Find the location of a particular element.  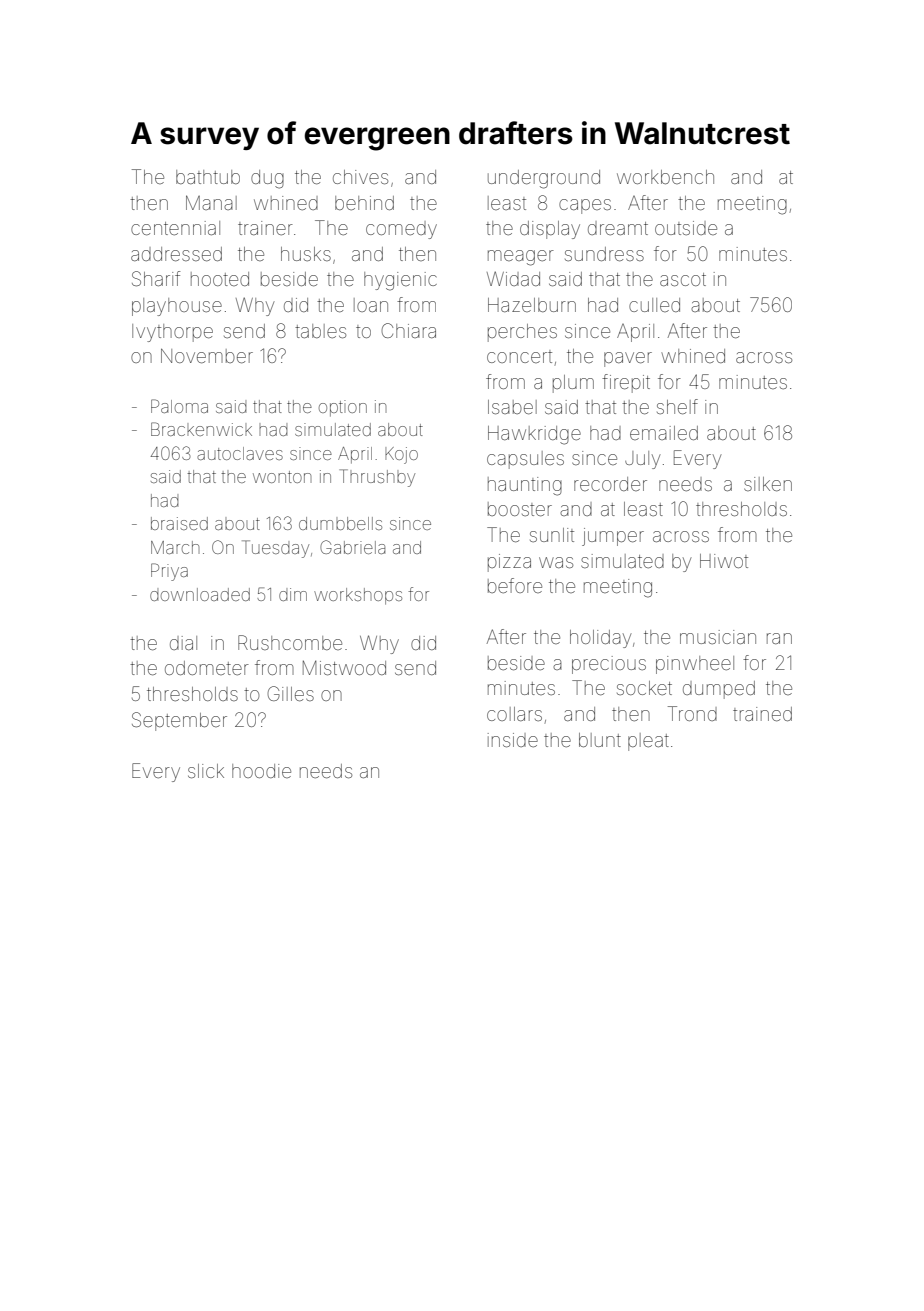

paver is located at coordinates (628, 359).
